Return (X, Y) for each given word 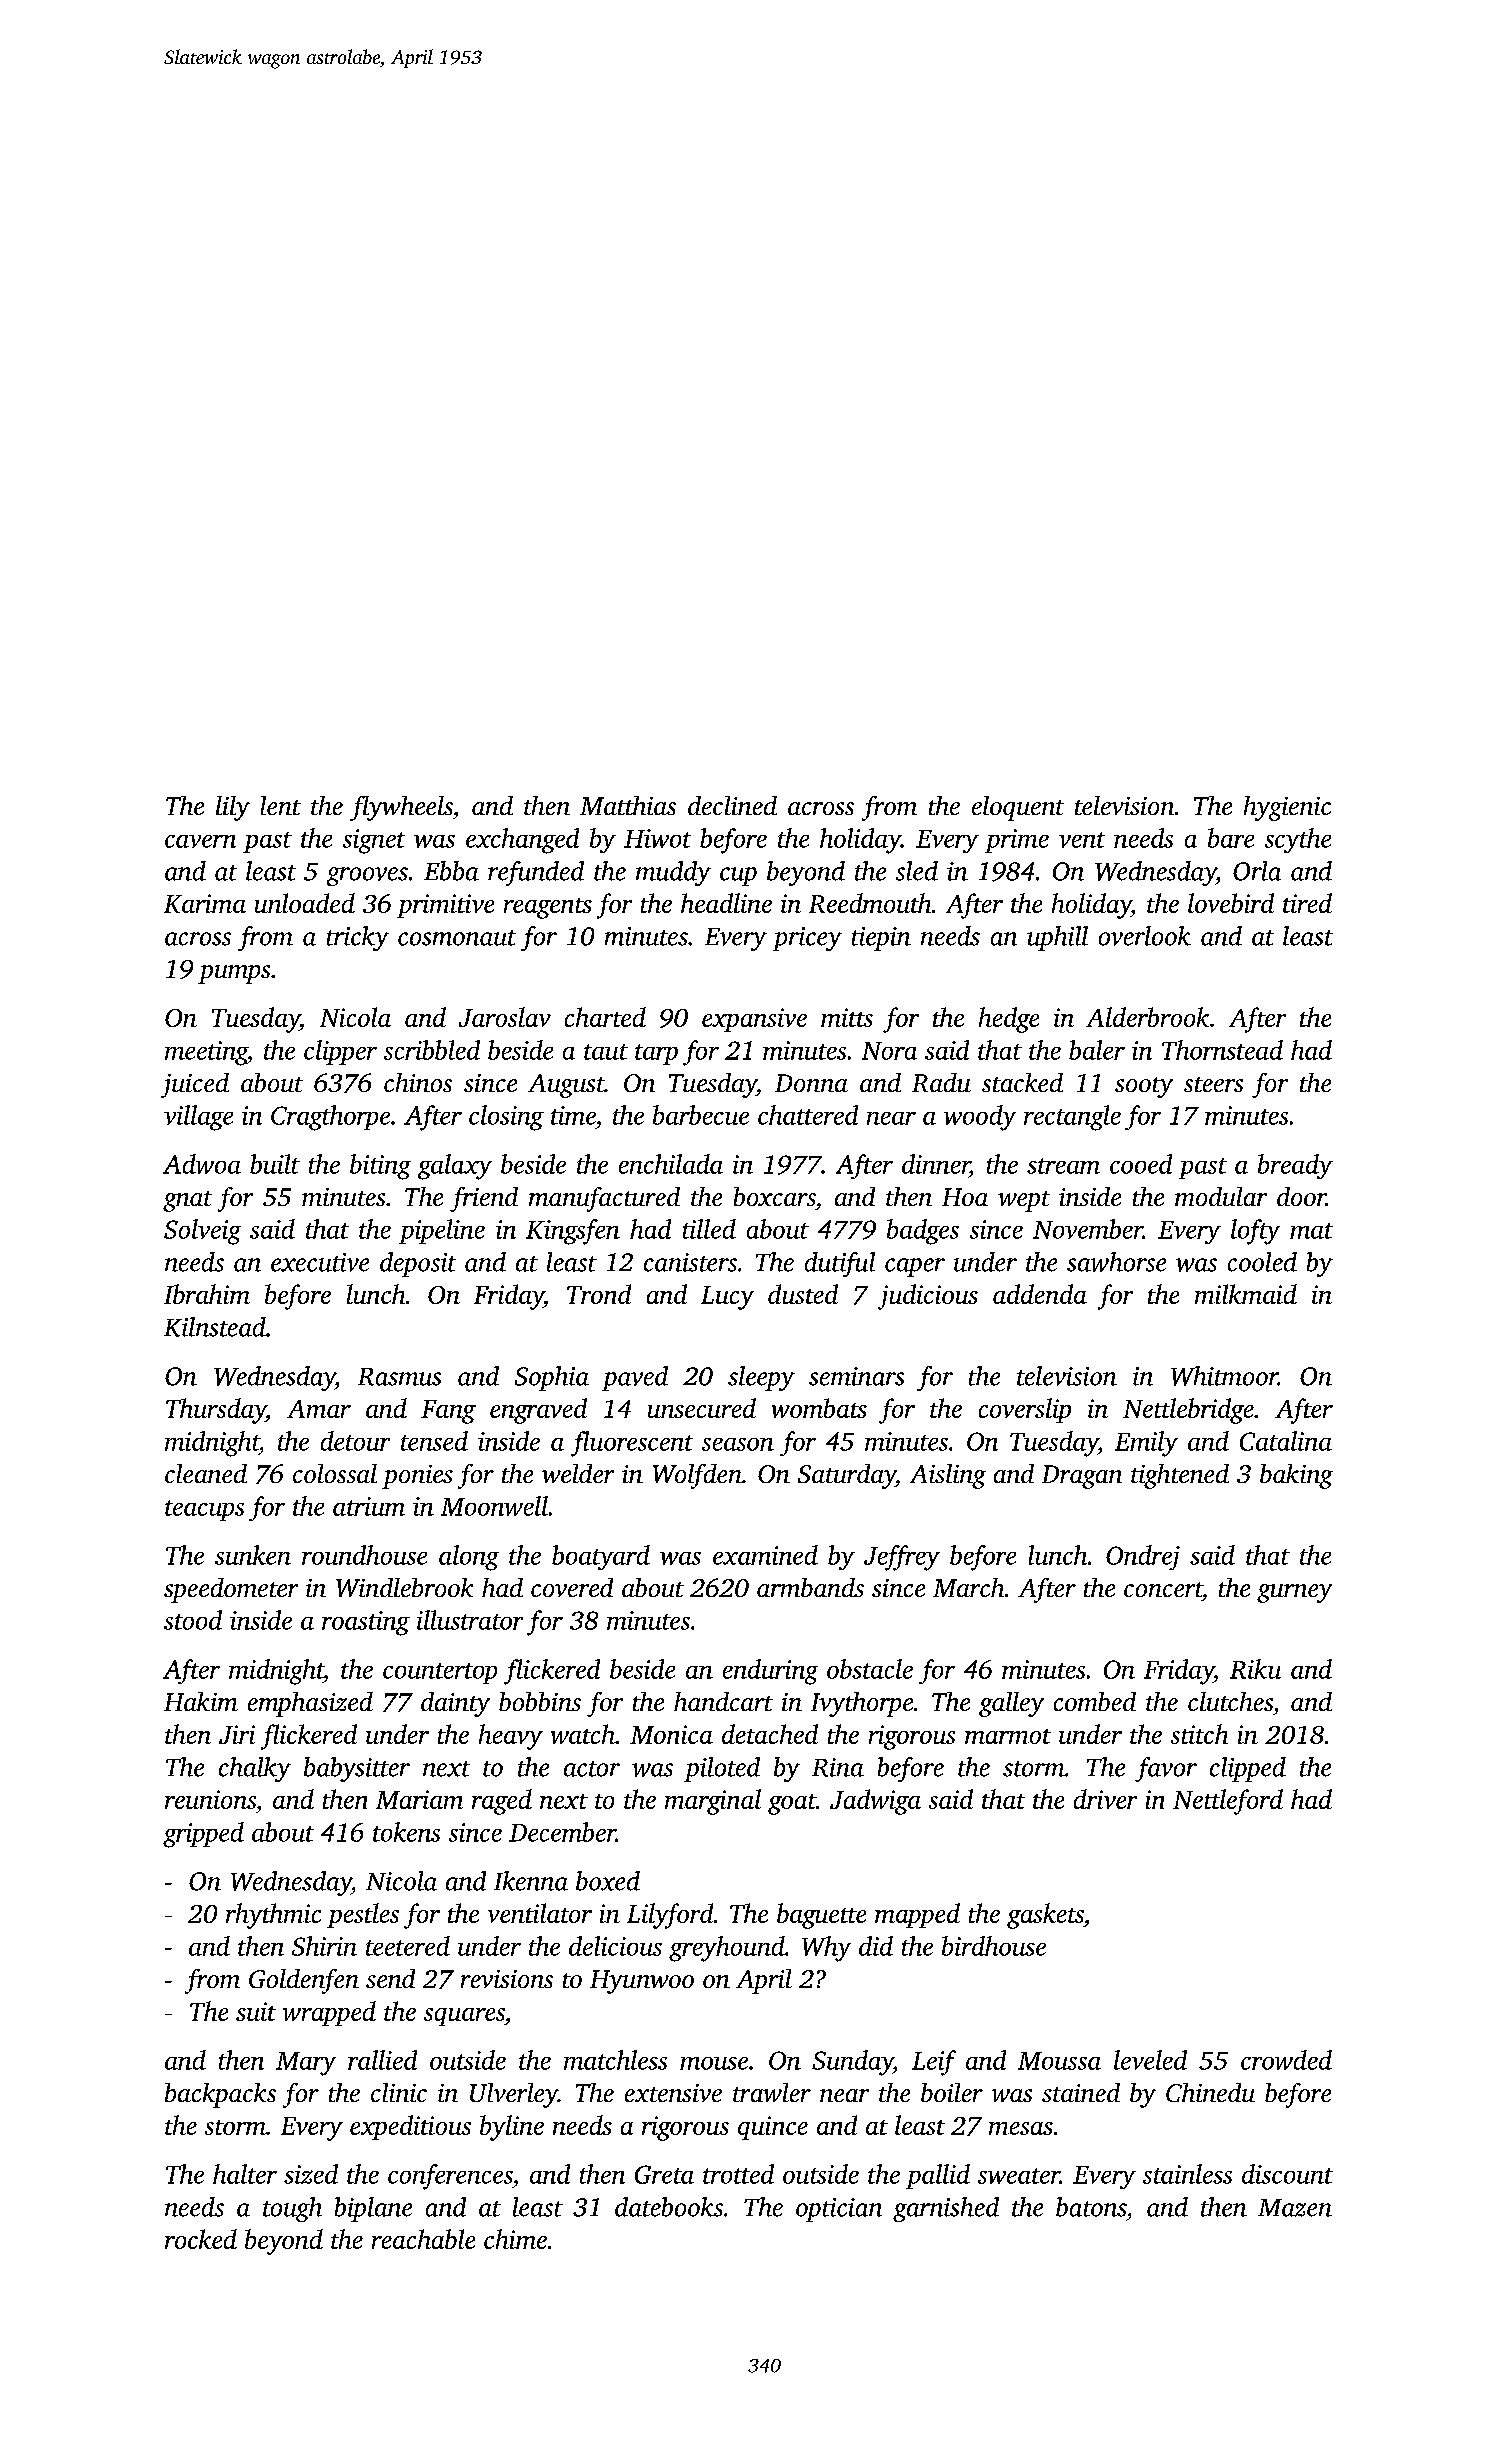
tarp (656, 1054)
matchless (615, 2060)
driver (1105, 1799)
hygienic (1287, 808)
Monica (671, 1734)
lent (281, 805)
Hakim (201, 1701)
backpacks (220, 2095)
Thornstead (1222, 1050)
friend (484, 1199)
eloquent (1018, 808)
